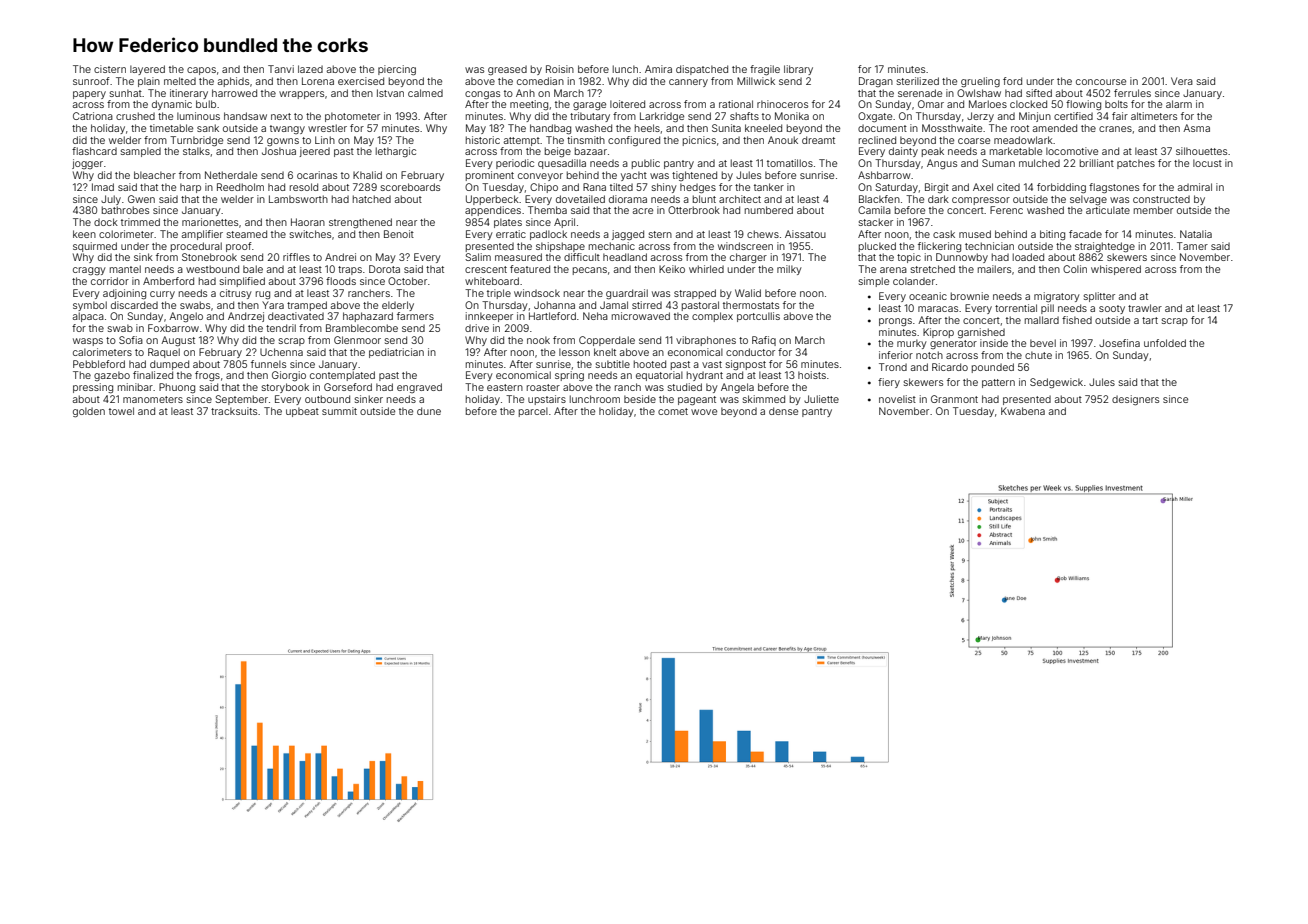 The height and width of the screenshot is (924, 1308). Describe the element at coordinates (1028, 104) in the screenshot. I see `clocked` at that location.
